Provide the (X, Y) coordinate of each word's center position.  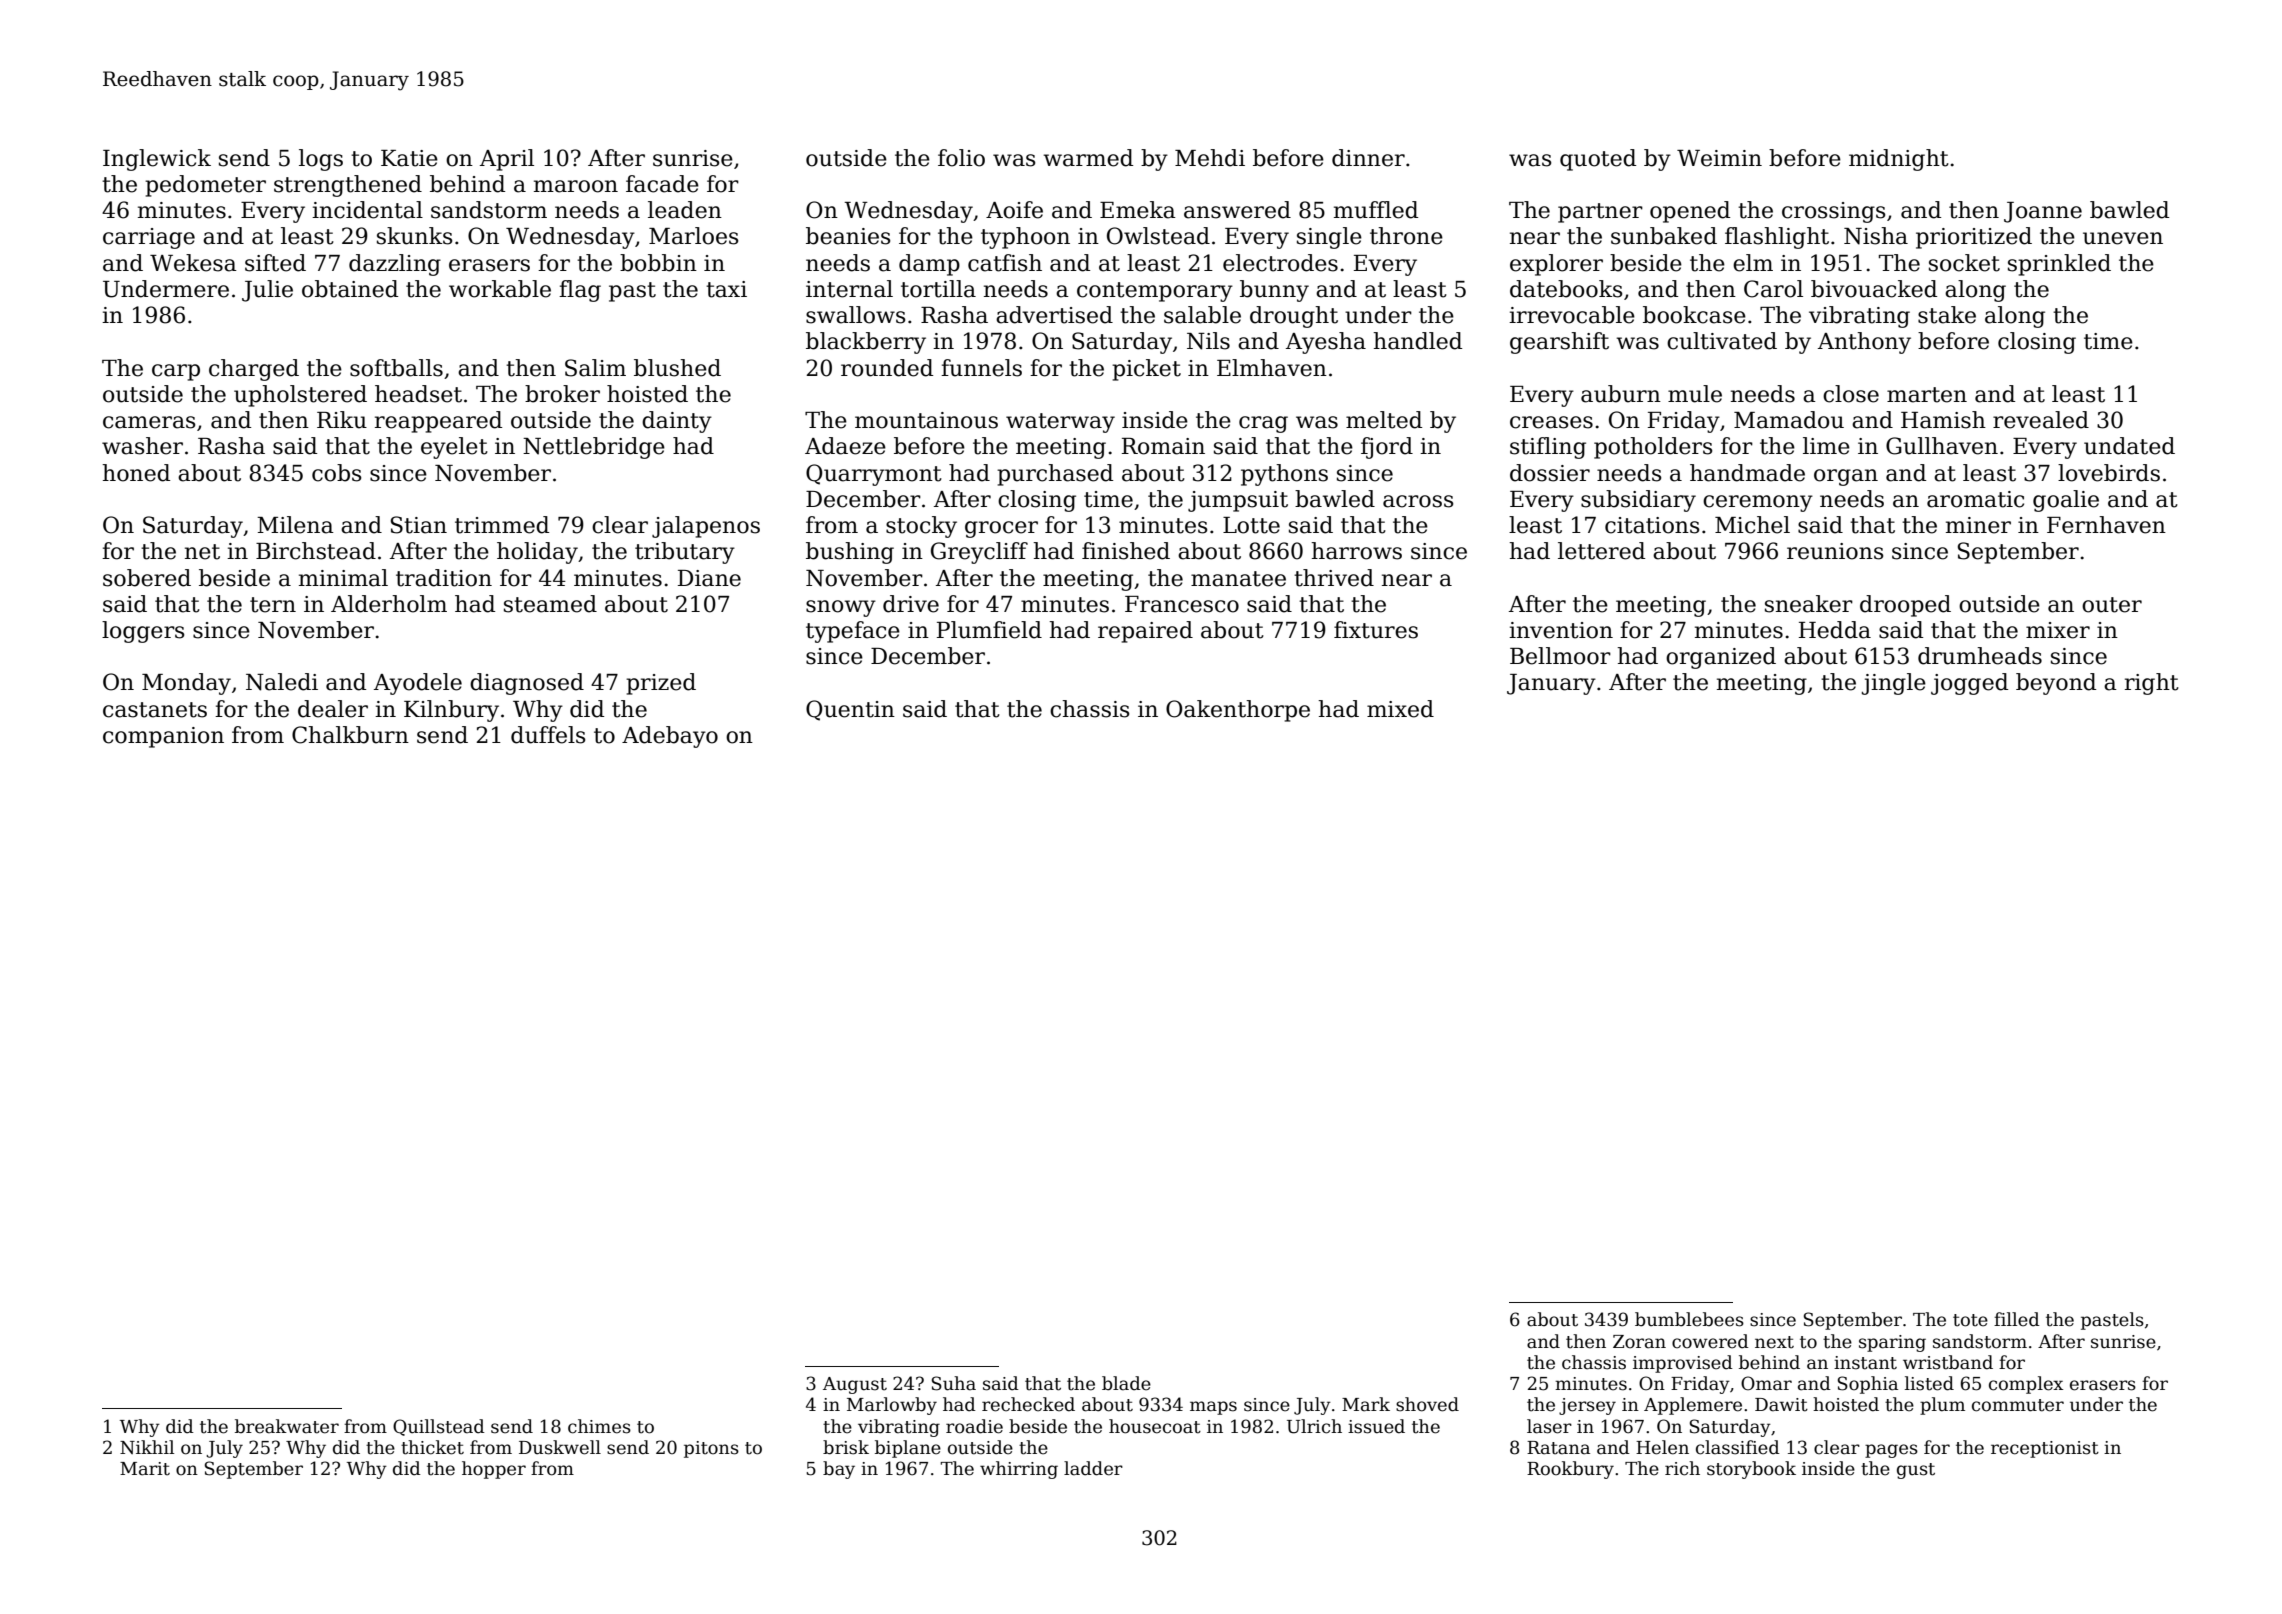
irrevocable (1572, 315)
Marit (145, 1469)
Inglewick (157, 160)
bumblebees (1689, 1319)
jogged (1969, 684)
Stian (419, 525)
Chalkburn (350, 735)
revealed (2041, 420)
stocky (921, 527)
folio (961, 158)
